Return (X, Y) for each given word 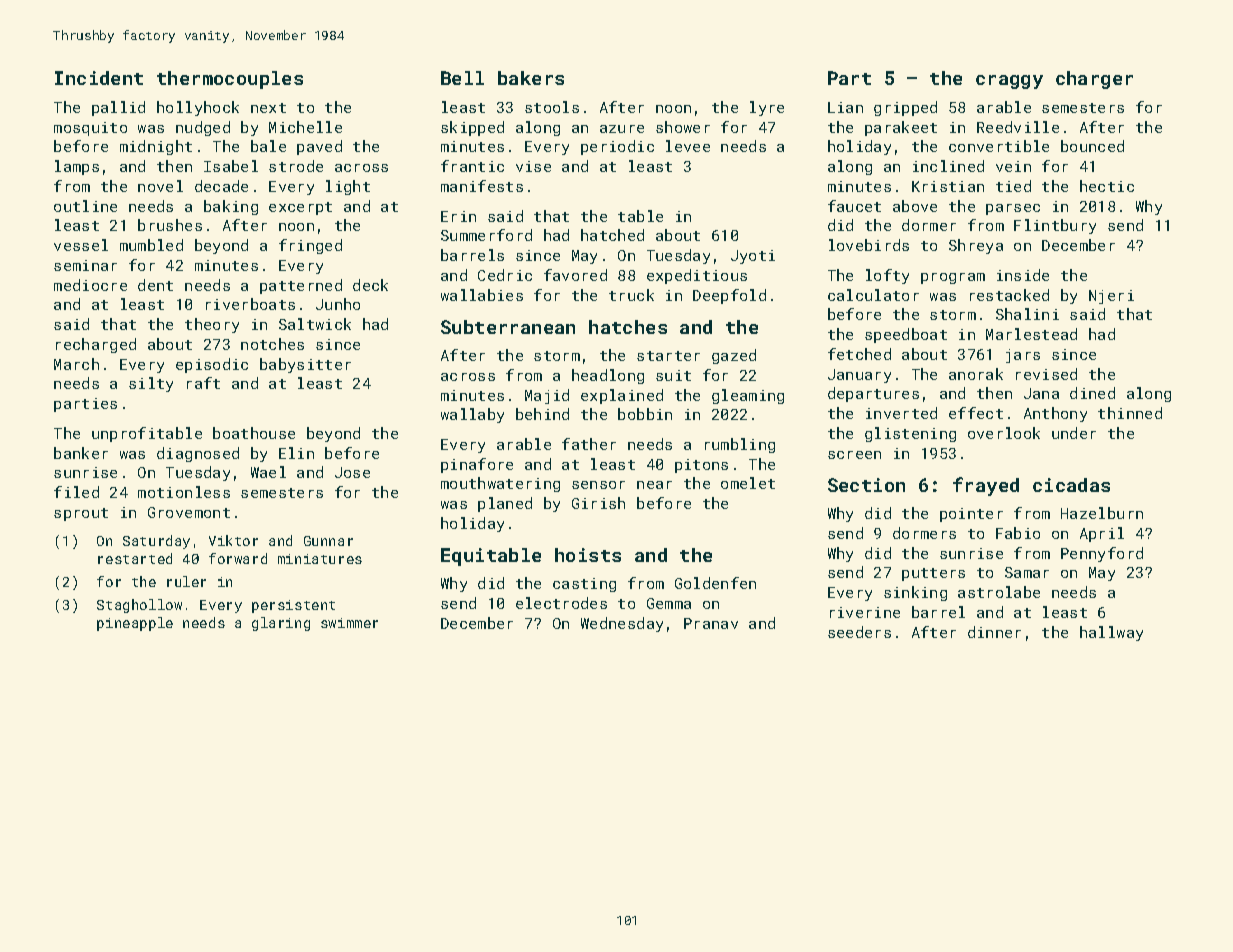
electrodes (561, 603)
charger (1094, 80)
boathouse (254, 433)
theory (212, 325)
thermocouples (230, 80)
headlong (608, 376)
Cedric (505, 275)
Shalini (1027, 314)
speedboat (906, 335)
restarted (135, 558)
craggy (1009, 82)
